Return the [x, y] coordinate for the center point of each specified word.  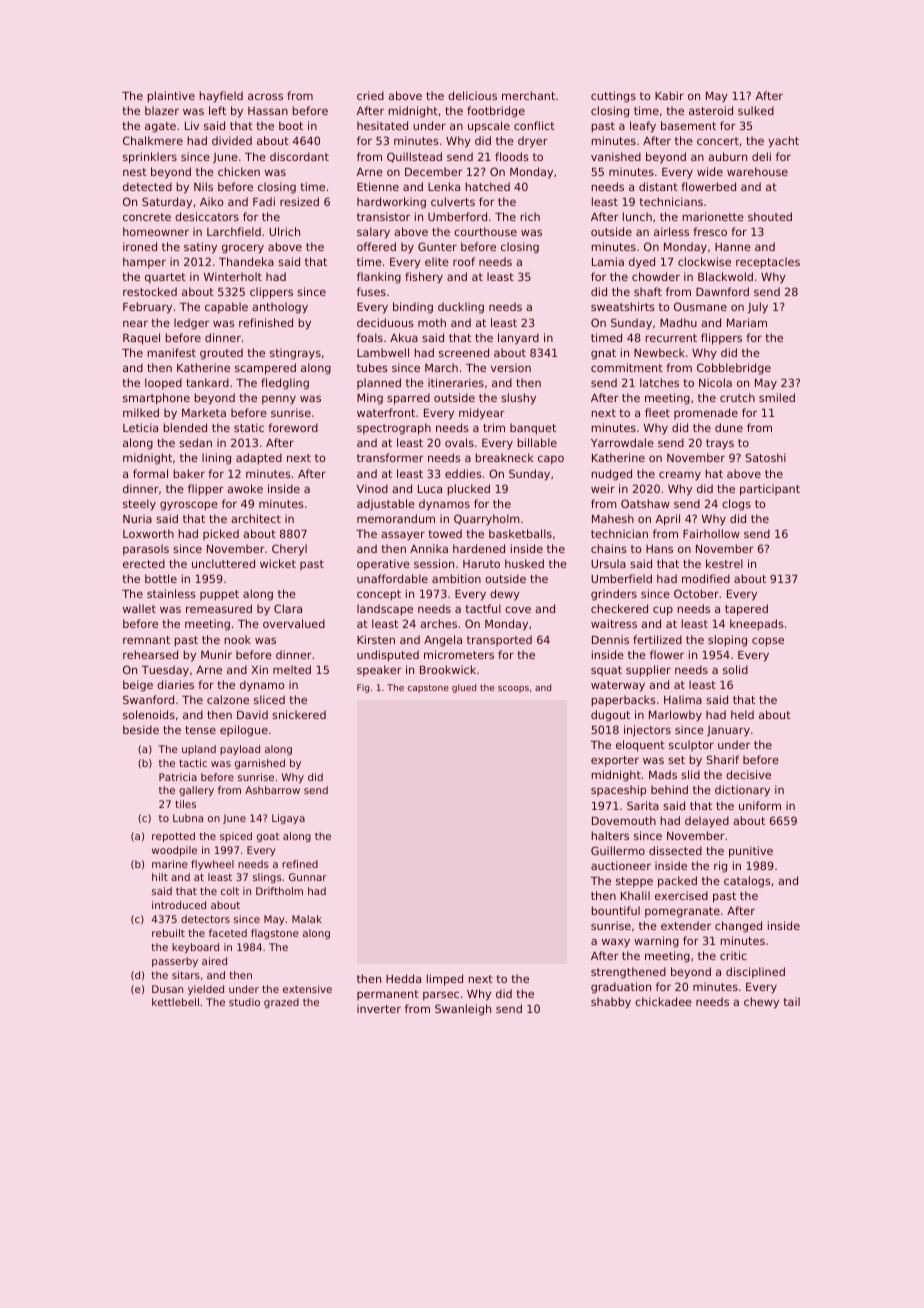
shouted [770, 216]
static [249, 427]
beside [141, 729]
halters [610, 835]
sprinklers [150, 158]
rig [720, 867]
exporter [615, 761]
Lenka [444, 186]
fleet [657, 412]
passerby [175, 962]
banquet [533, 429]
